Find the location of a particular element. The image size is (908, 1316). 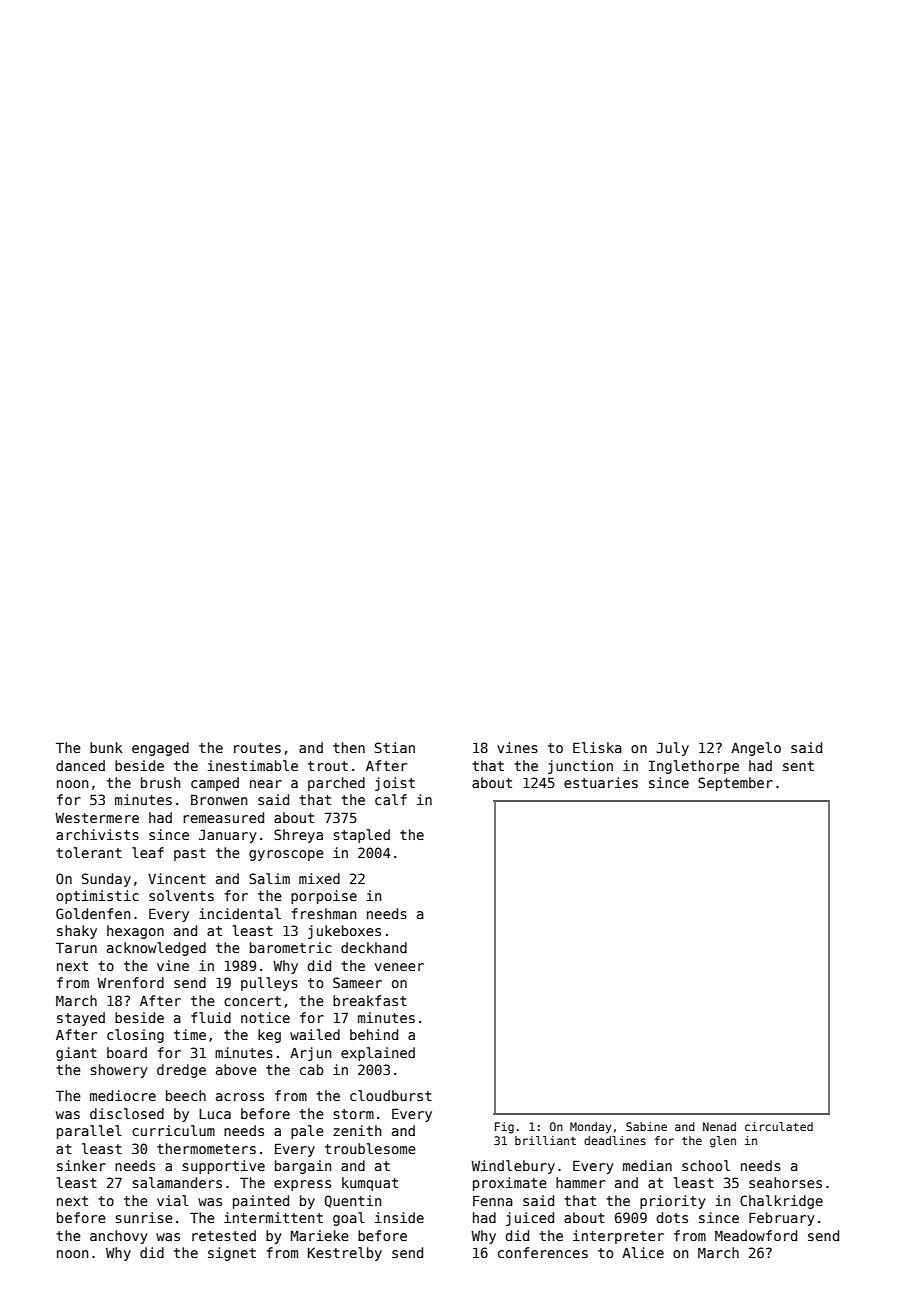

then is located at coordinates (349, 747).
